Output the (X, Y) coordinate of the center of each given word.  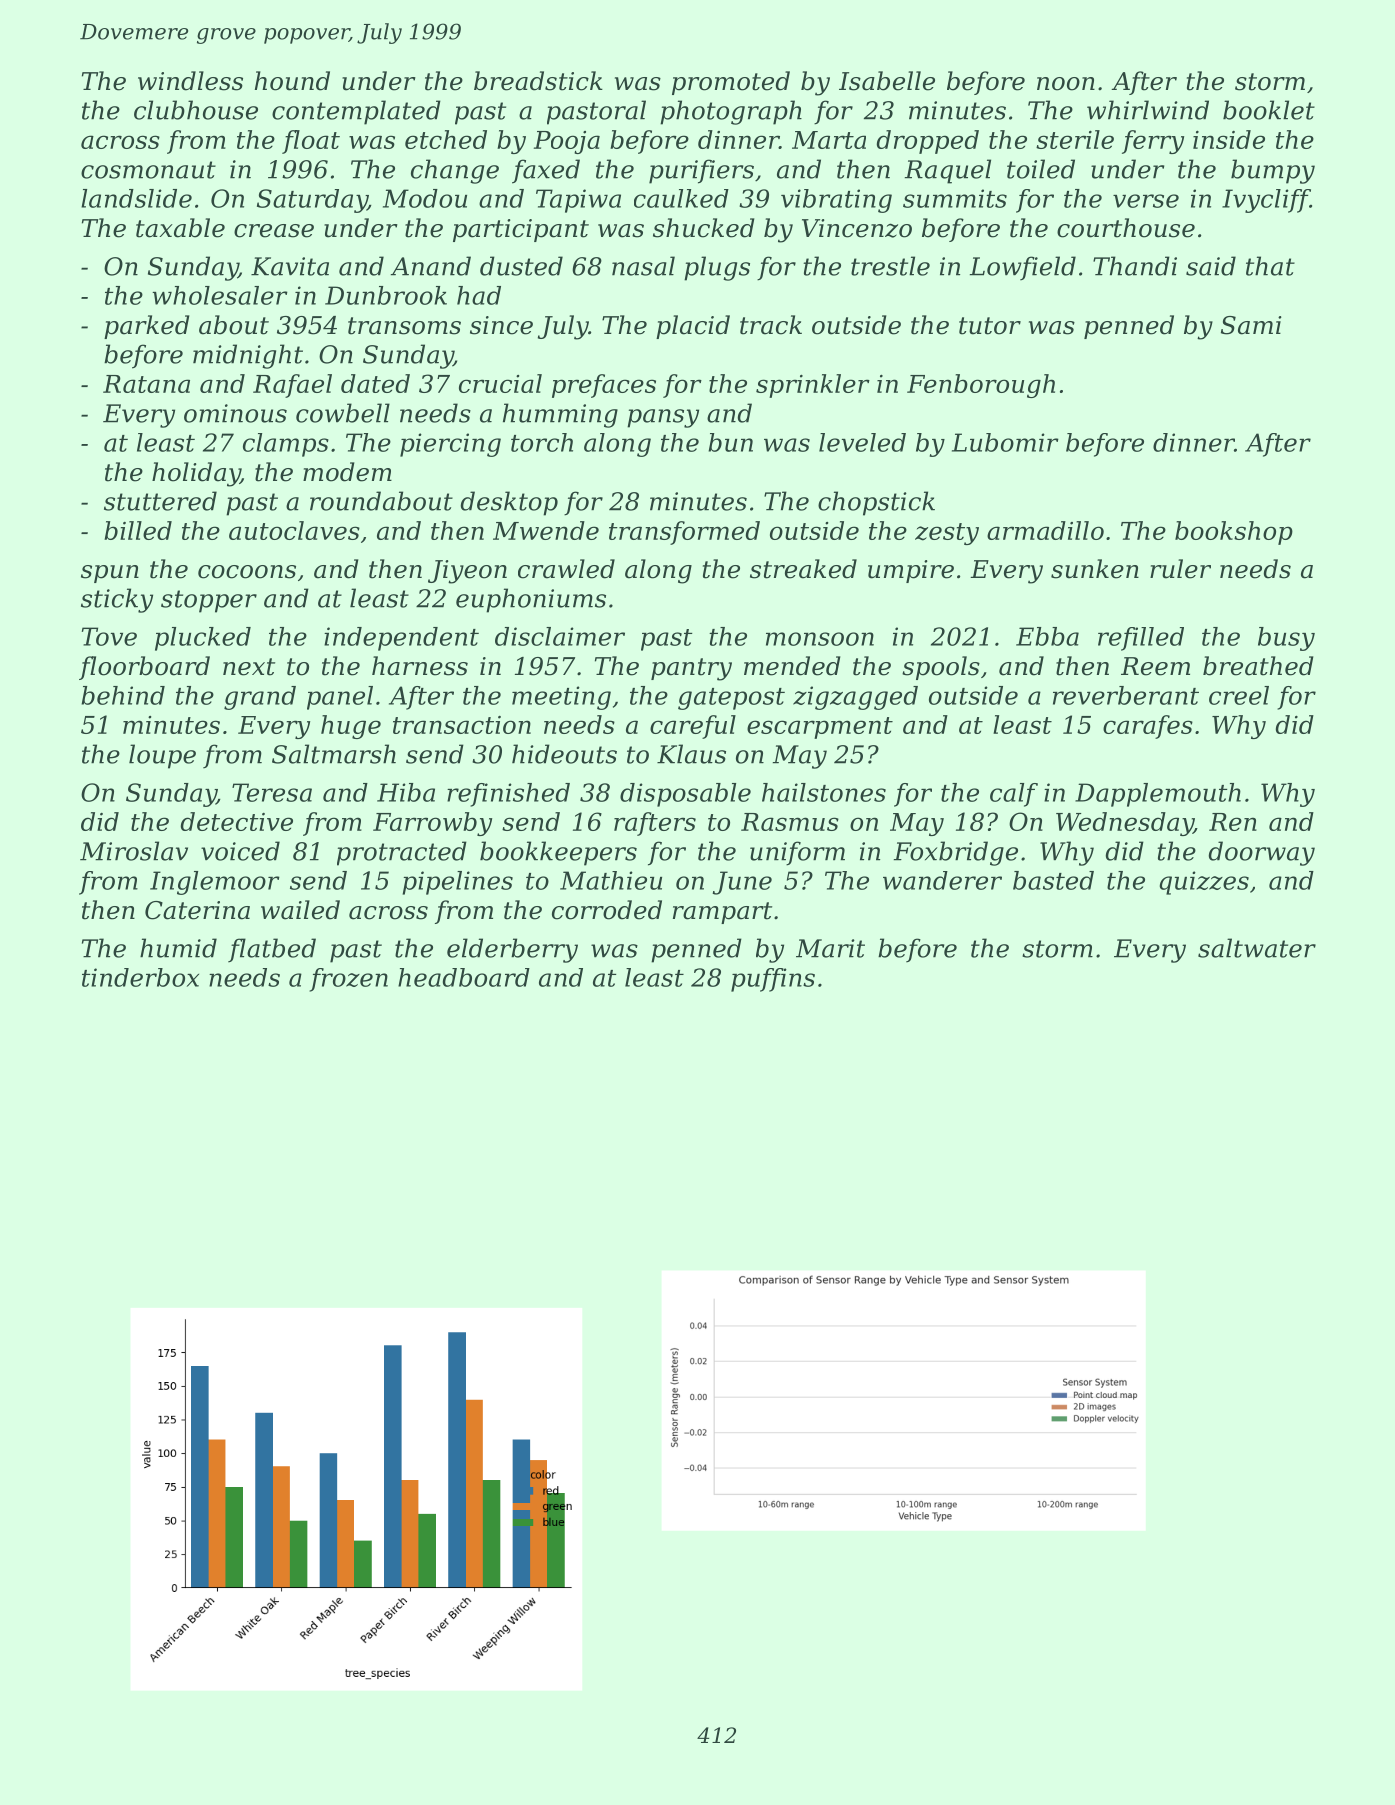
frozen (348, 980)
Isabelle (887, 81)
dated (375, 383)
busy (1286, 639)
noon (1066, 84)
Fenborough (981, 386)
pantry (691, 669)
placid (693, 327)
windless (190, 81)
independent (401, 639)
